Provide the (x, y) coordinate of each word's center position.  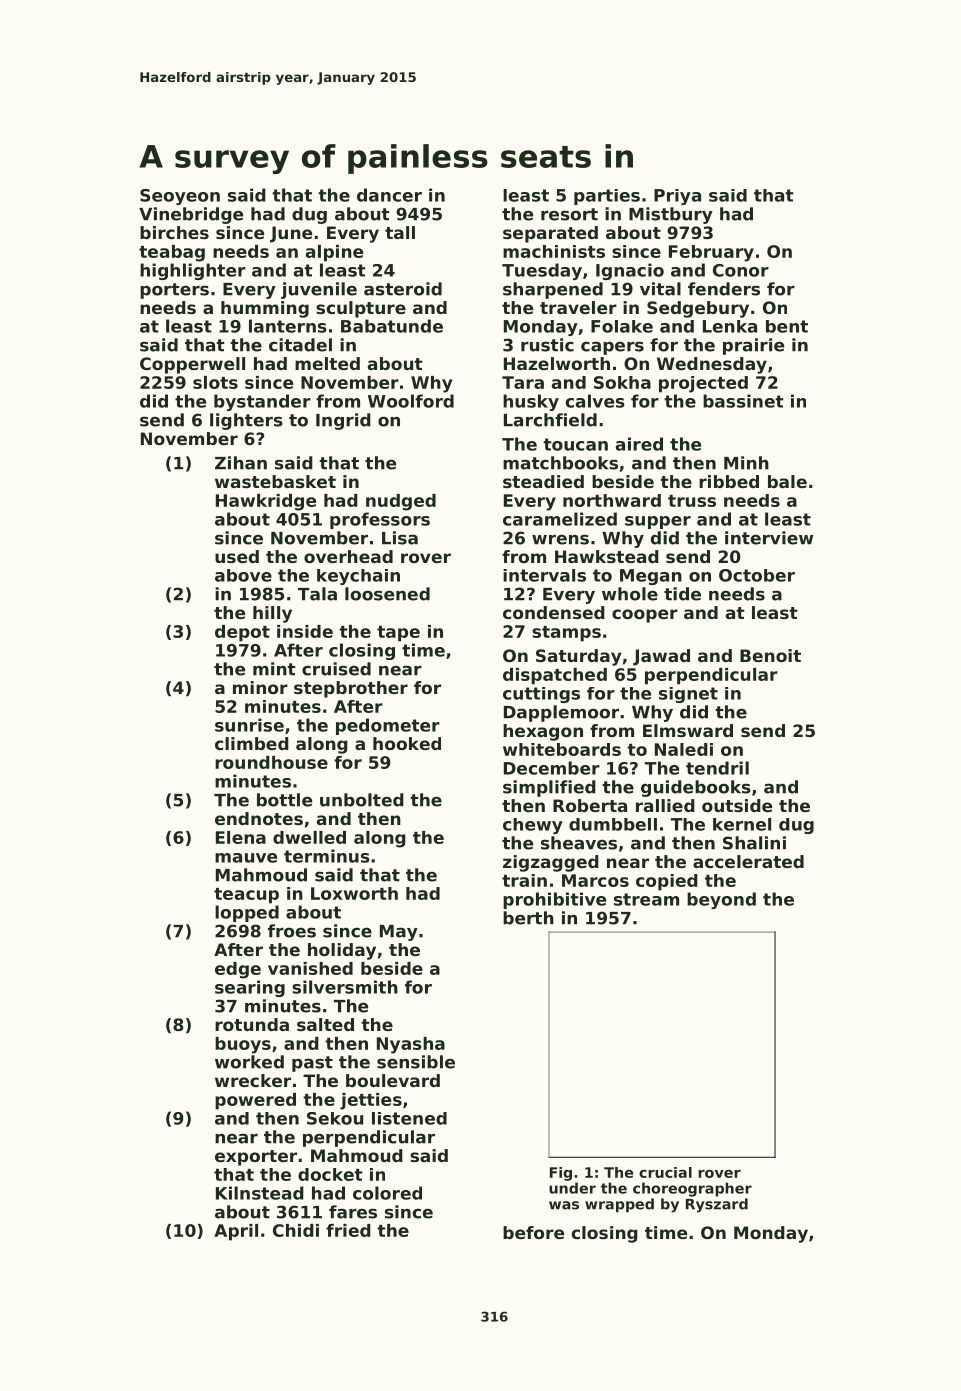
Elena (241, 837)
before (533, 1232)
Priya (677, 197)
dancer (389, 195)
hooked (407, 743)
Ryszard (717, 1205)
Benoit (770, 655)
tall (400, 232)
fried (348, 1230)
